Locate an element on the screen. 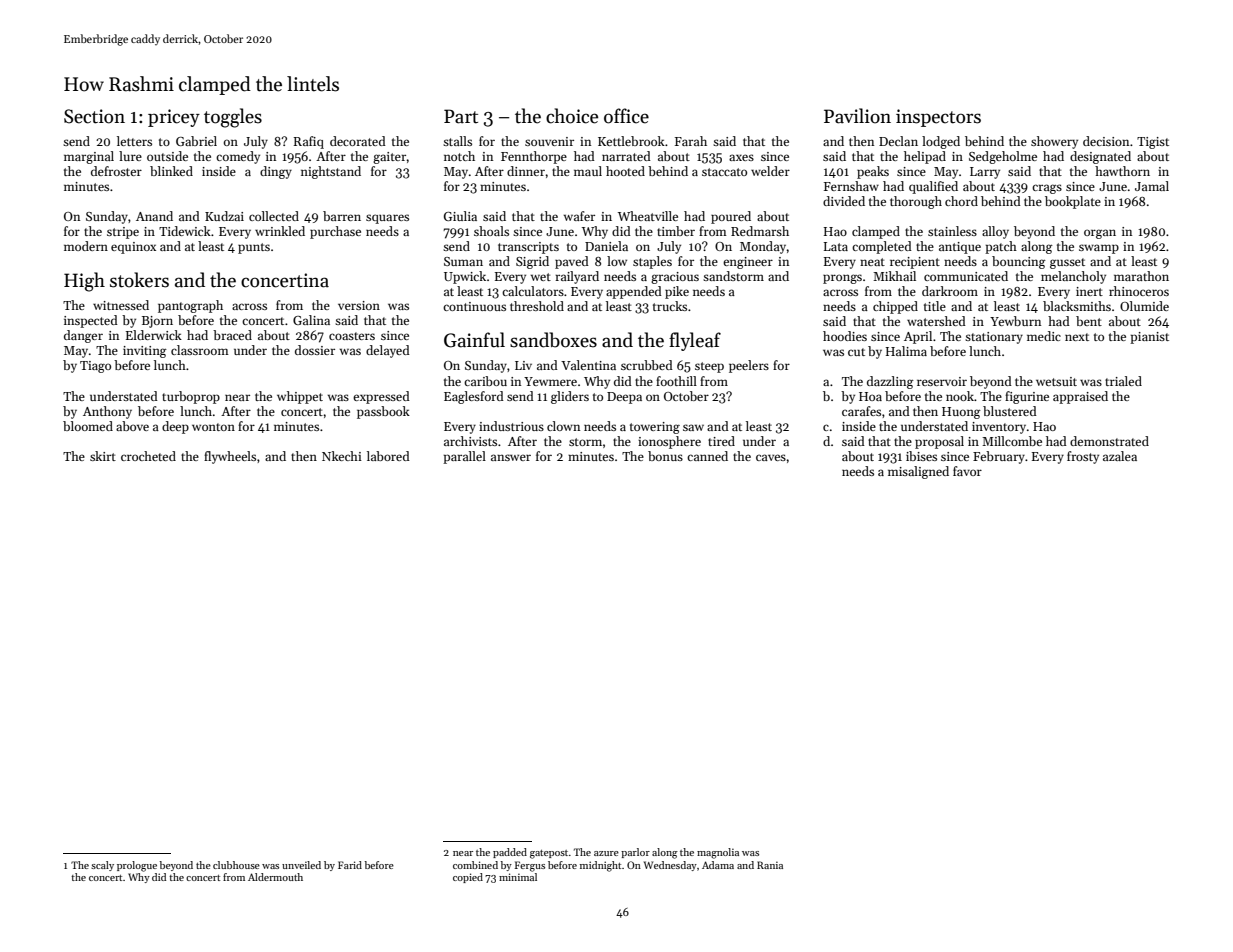 Image resolution: width=1233 pixels, height=952 pixels. Part is located at coordinates (461, 116).
